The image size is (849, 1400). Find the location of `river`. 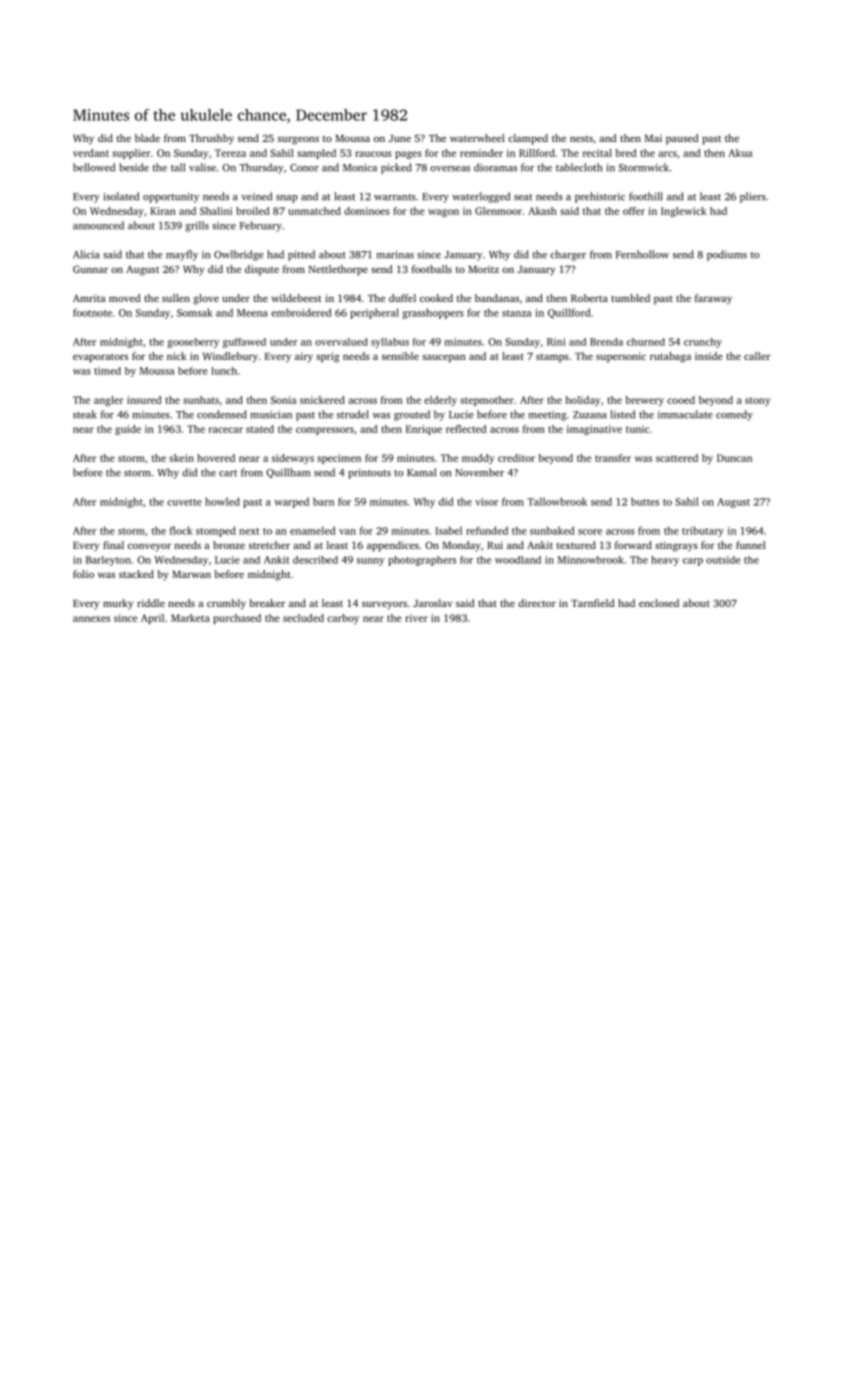

river is located at coordinates (416, 618).
